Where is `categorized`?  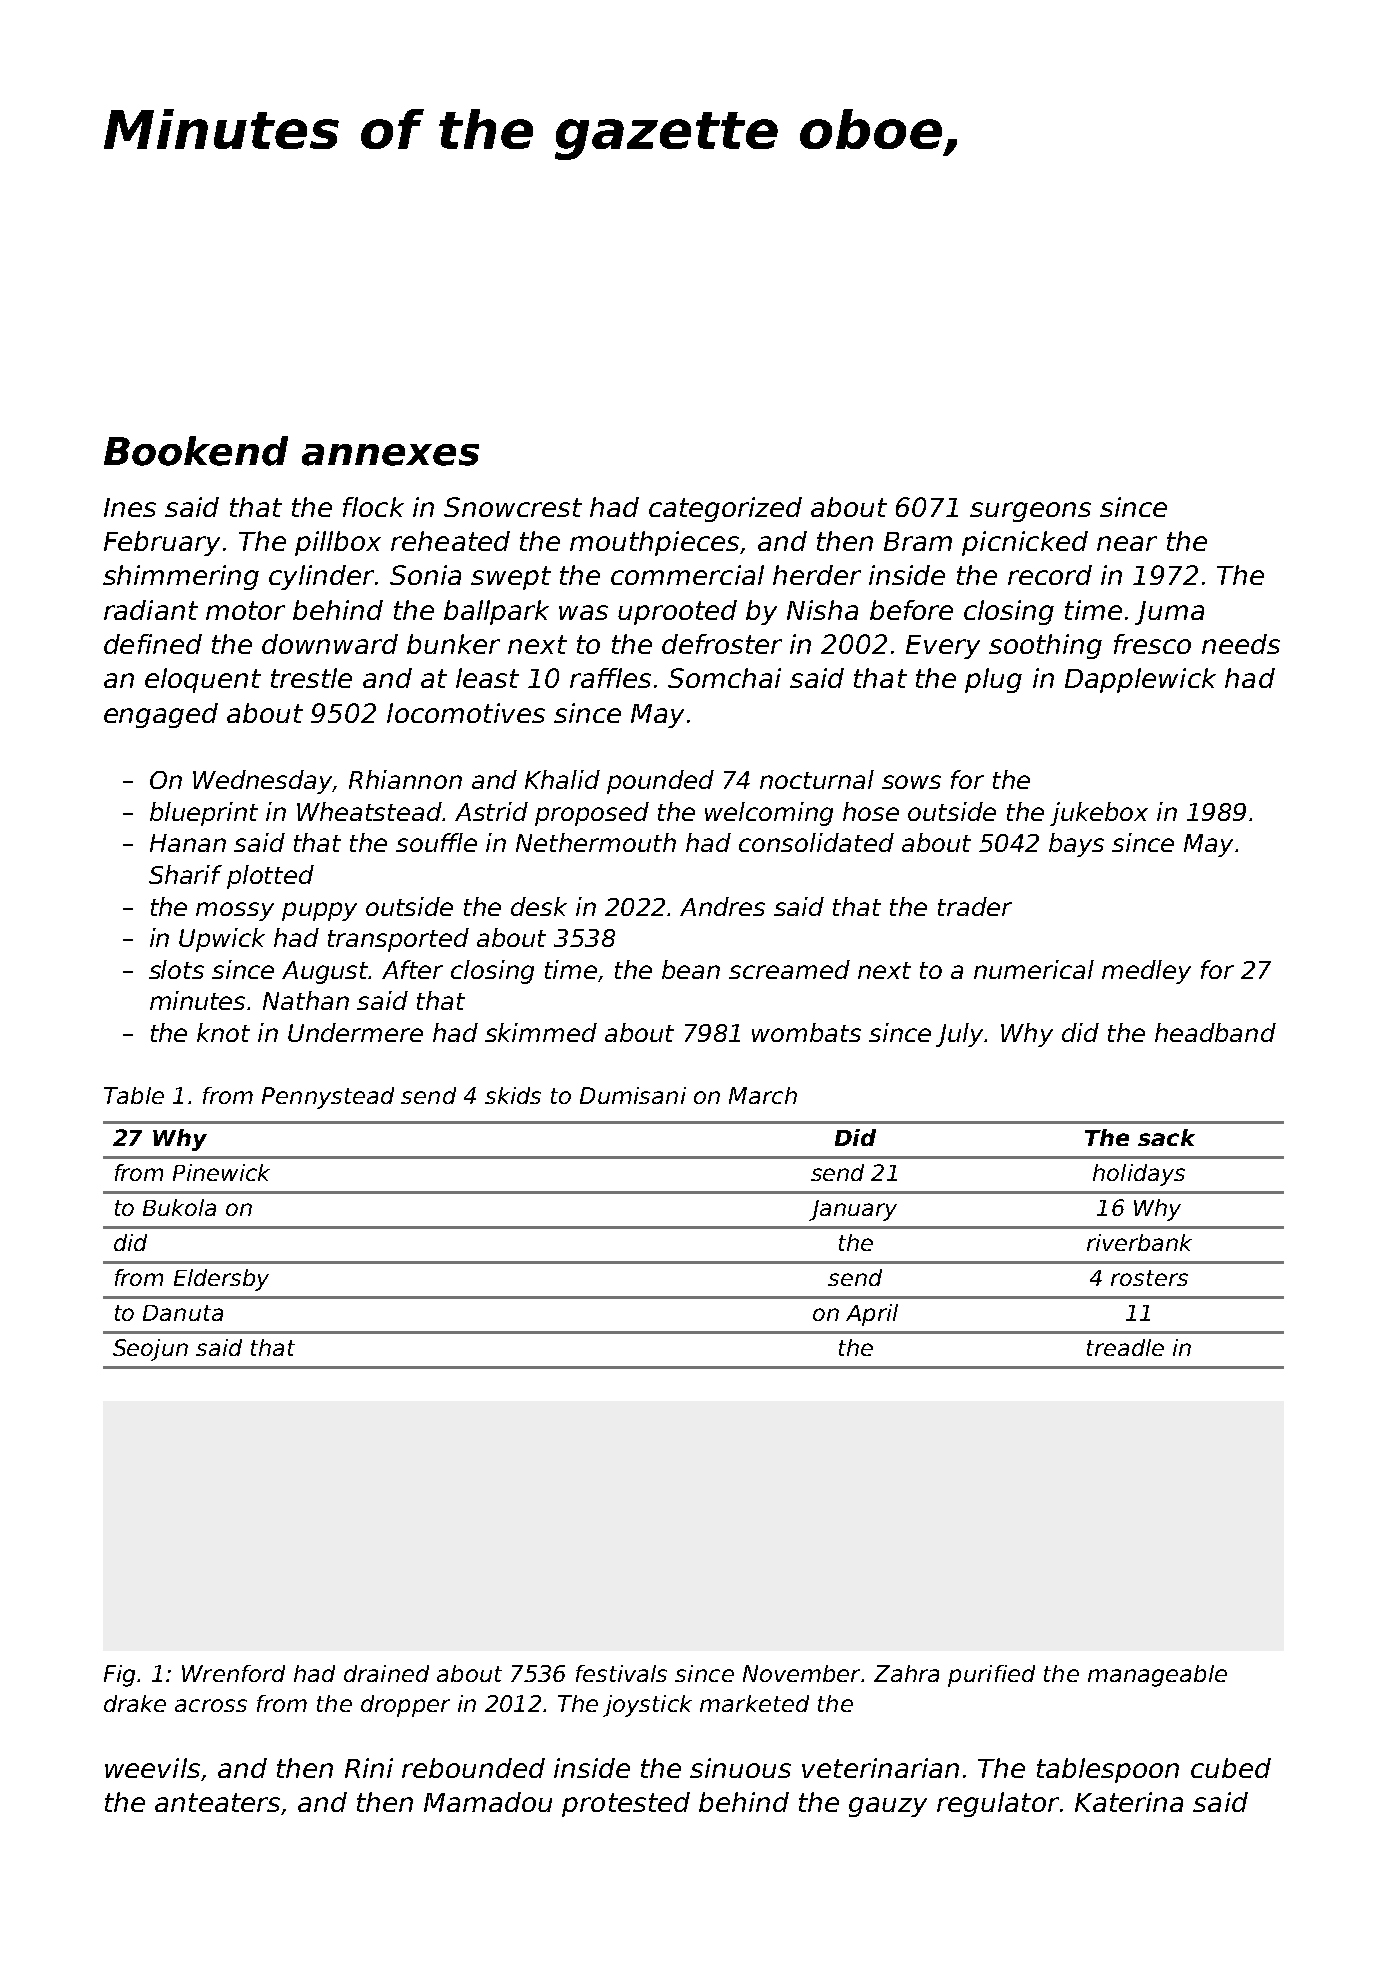 categorized is located at coordinates (725, 509).
